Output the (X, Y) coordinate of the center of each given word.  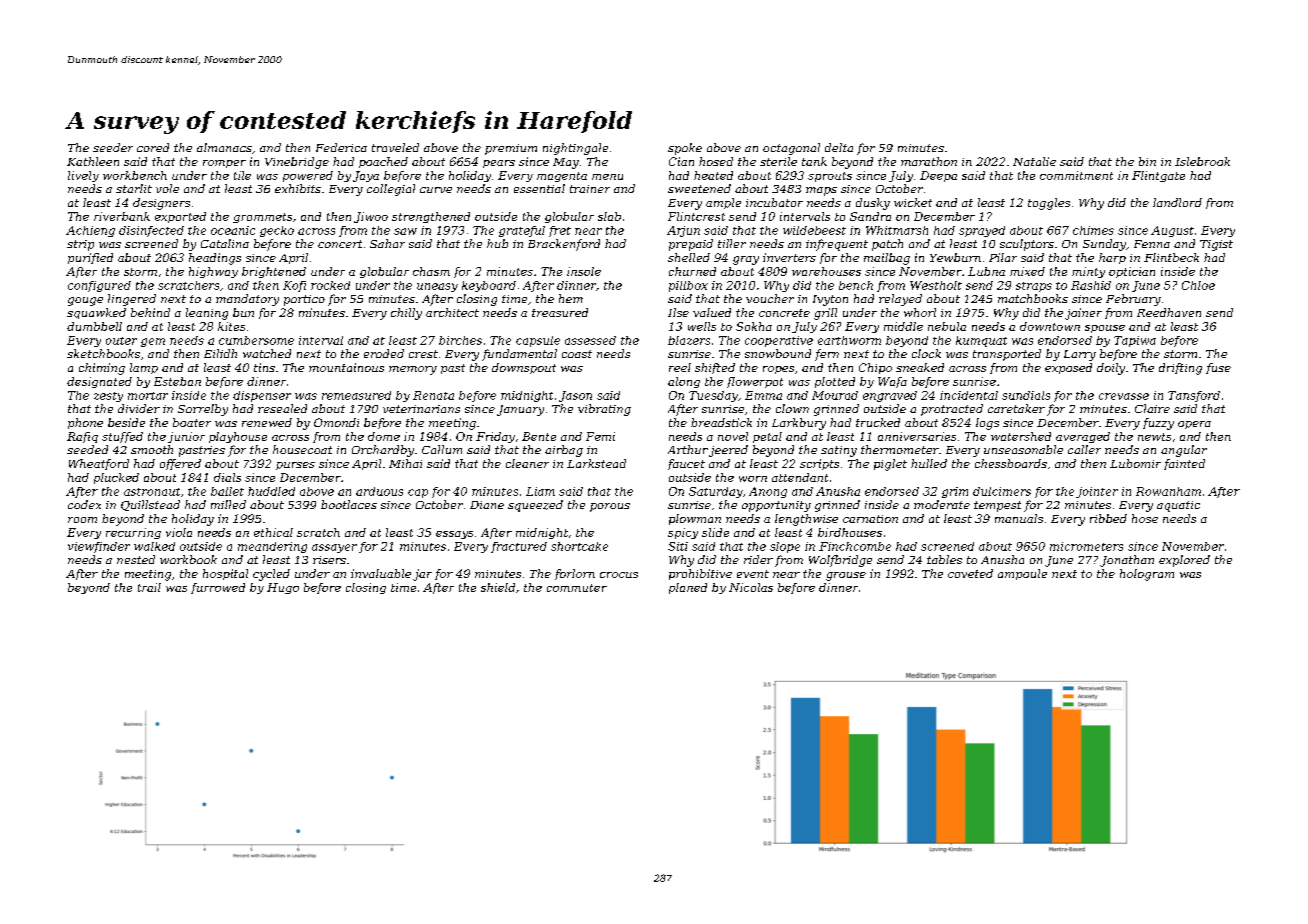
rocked (330, 285)
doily (1111, 369)
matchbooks (1033, 298)
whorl (920, 312)
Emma (763, 395)
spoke (685, 149)
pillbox (688, 286)
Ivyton (830, 300)
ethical (273, 532)
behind (150, 312)
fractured (519, 547)
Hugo (283, 588)
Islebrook (1202, 161)
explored (1184, 561)
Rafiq (82, 437)
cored (153, 147)
